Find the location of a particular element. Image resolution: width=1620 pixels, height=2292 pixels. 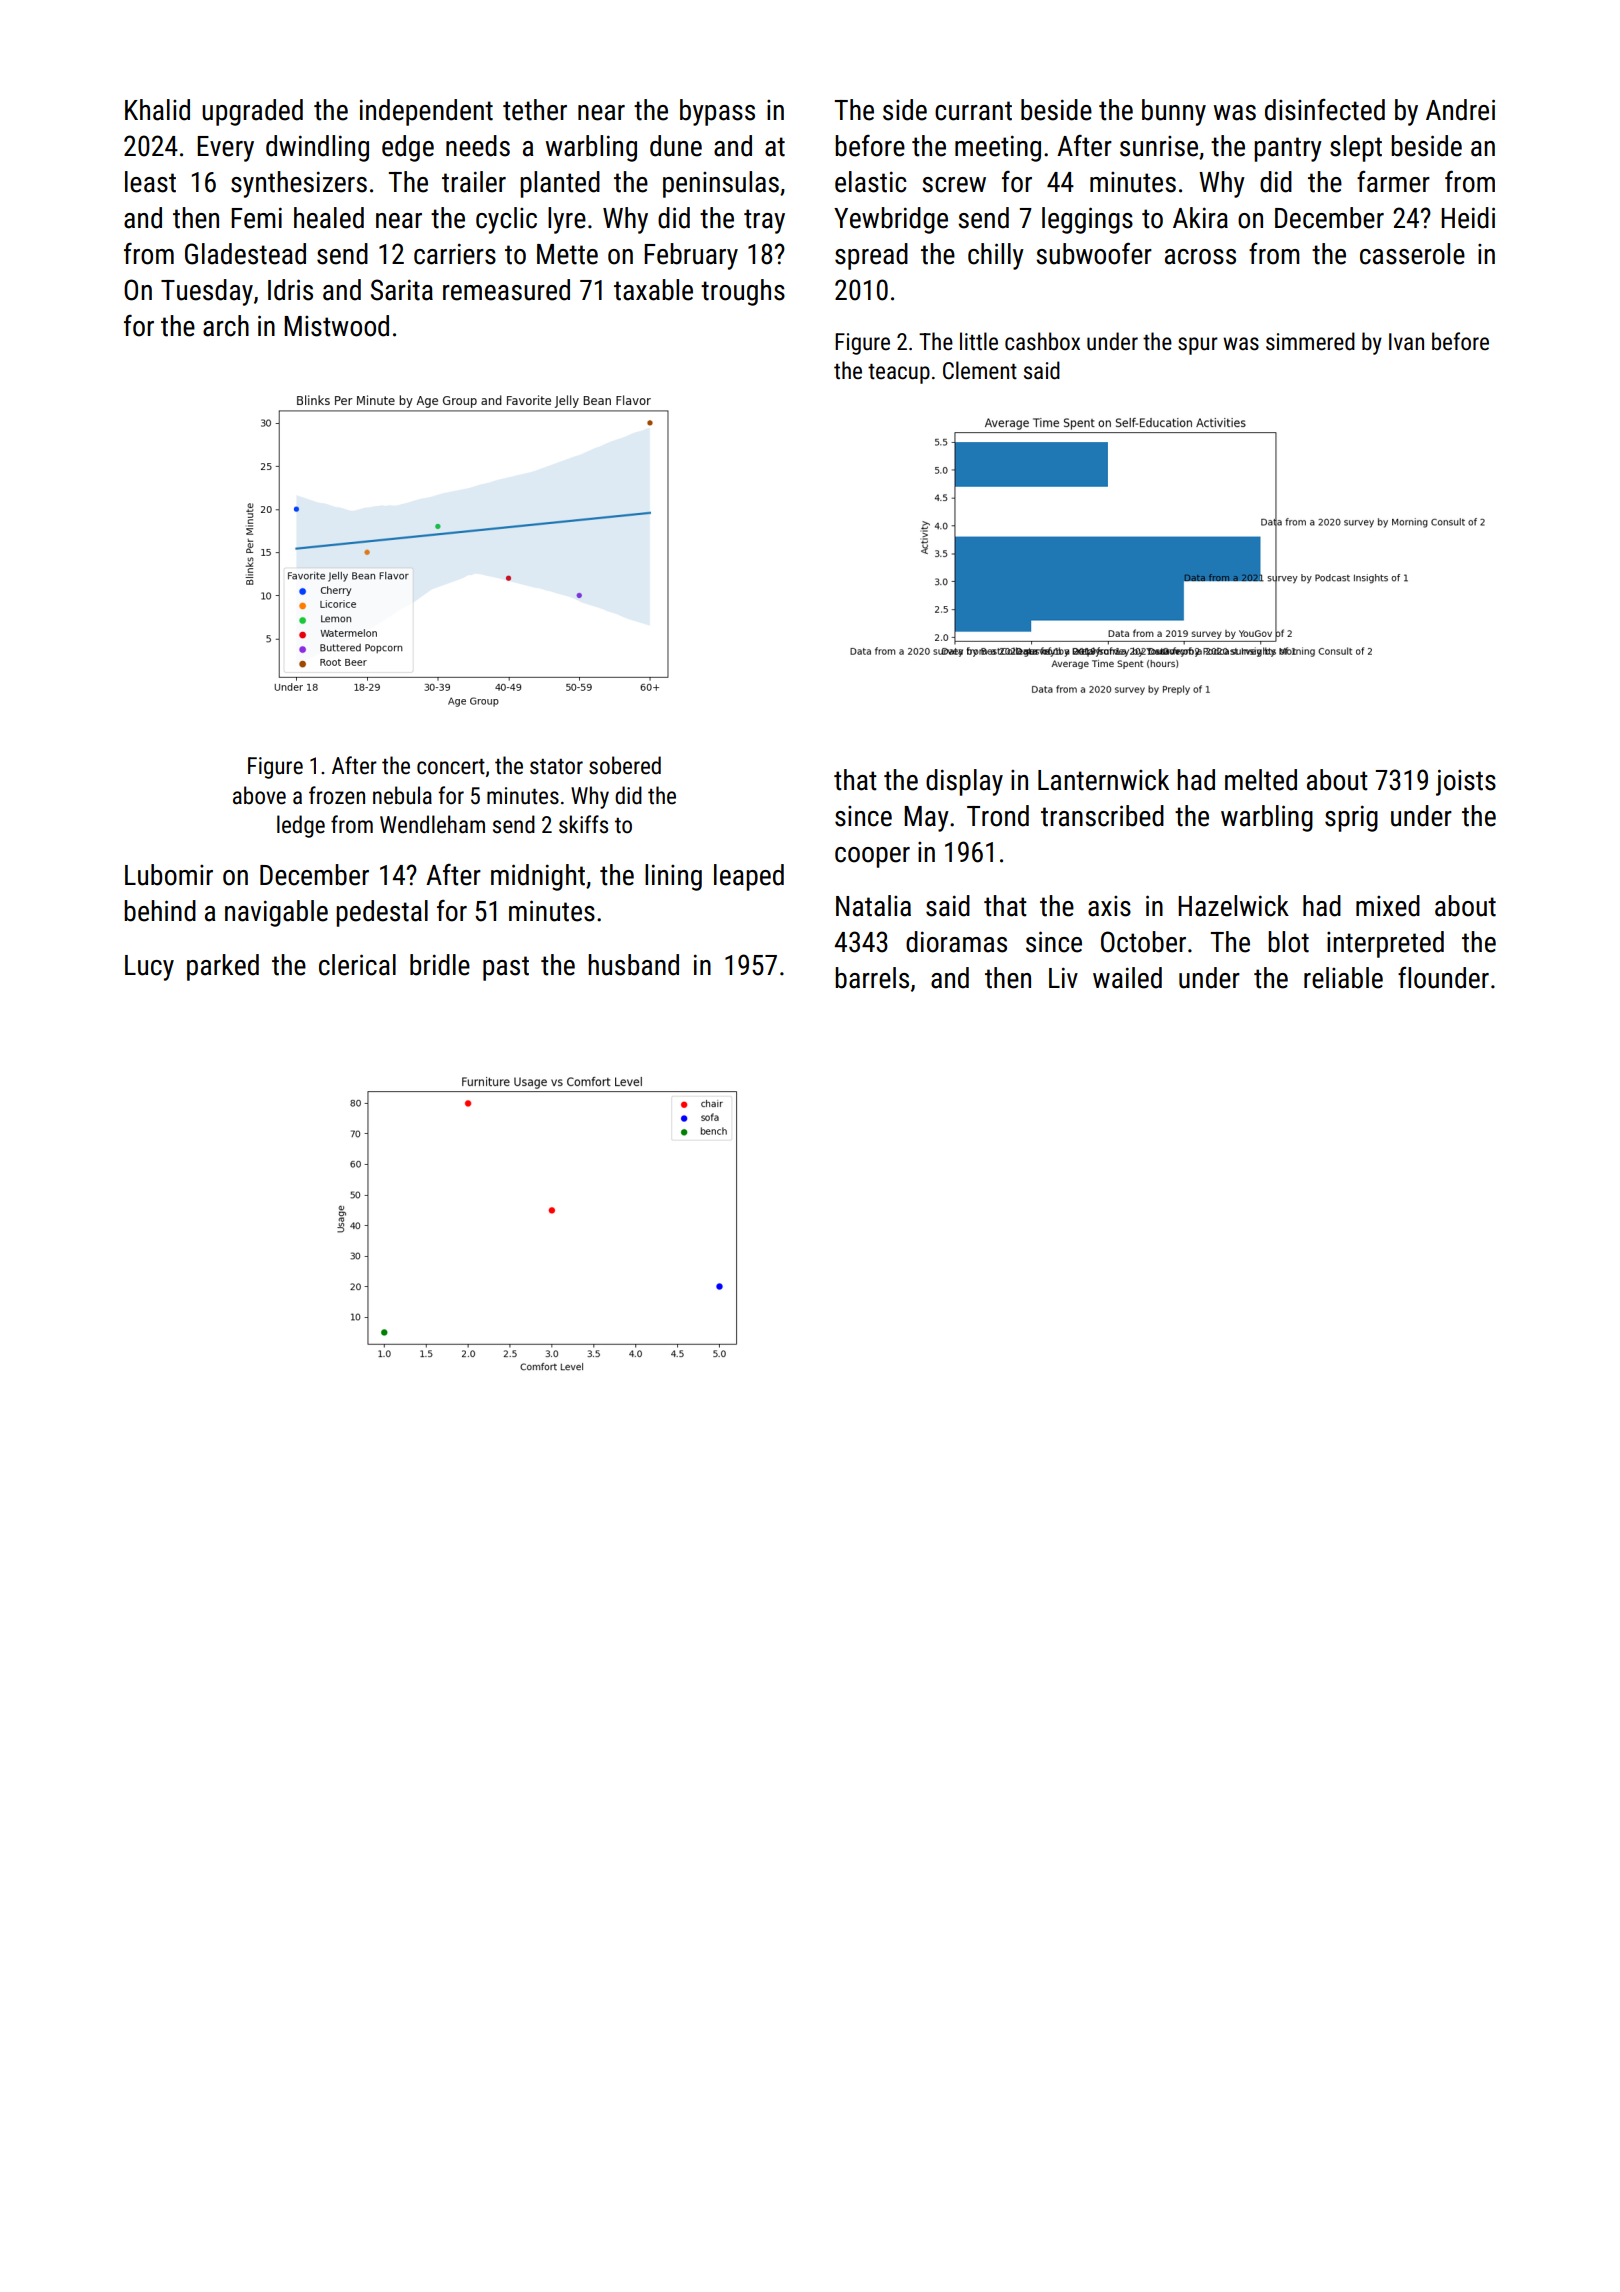

Clement is located at coordinates (980, 370).
